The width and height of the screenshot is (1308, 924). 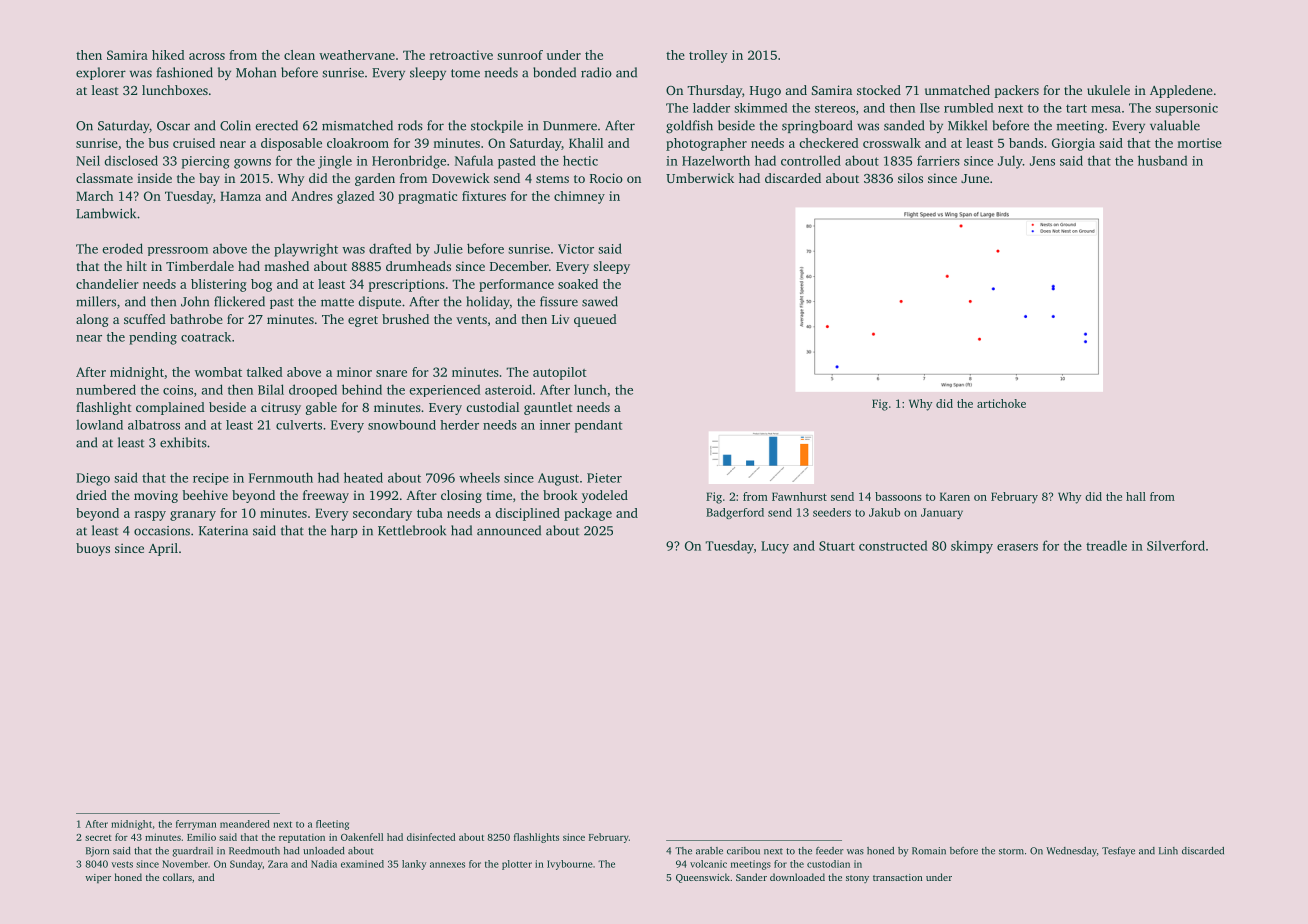 I want to click on husband, so click(x=1162, y=160).
